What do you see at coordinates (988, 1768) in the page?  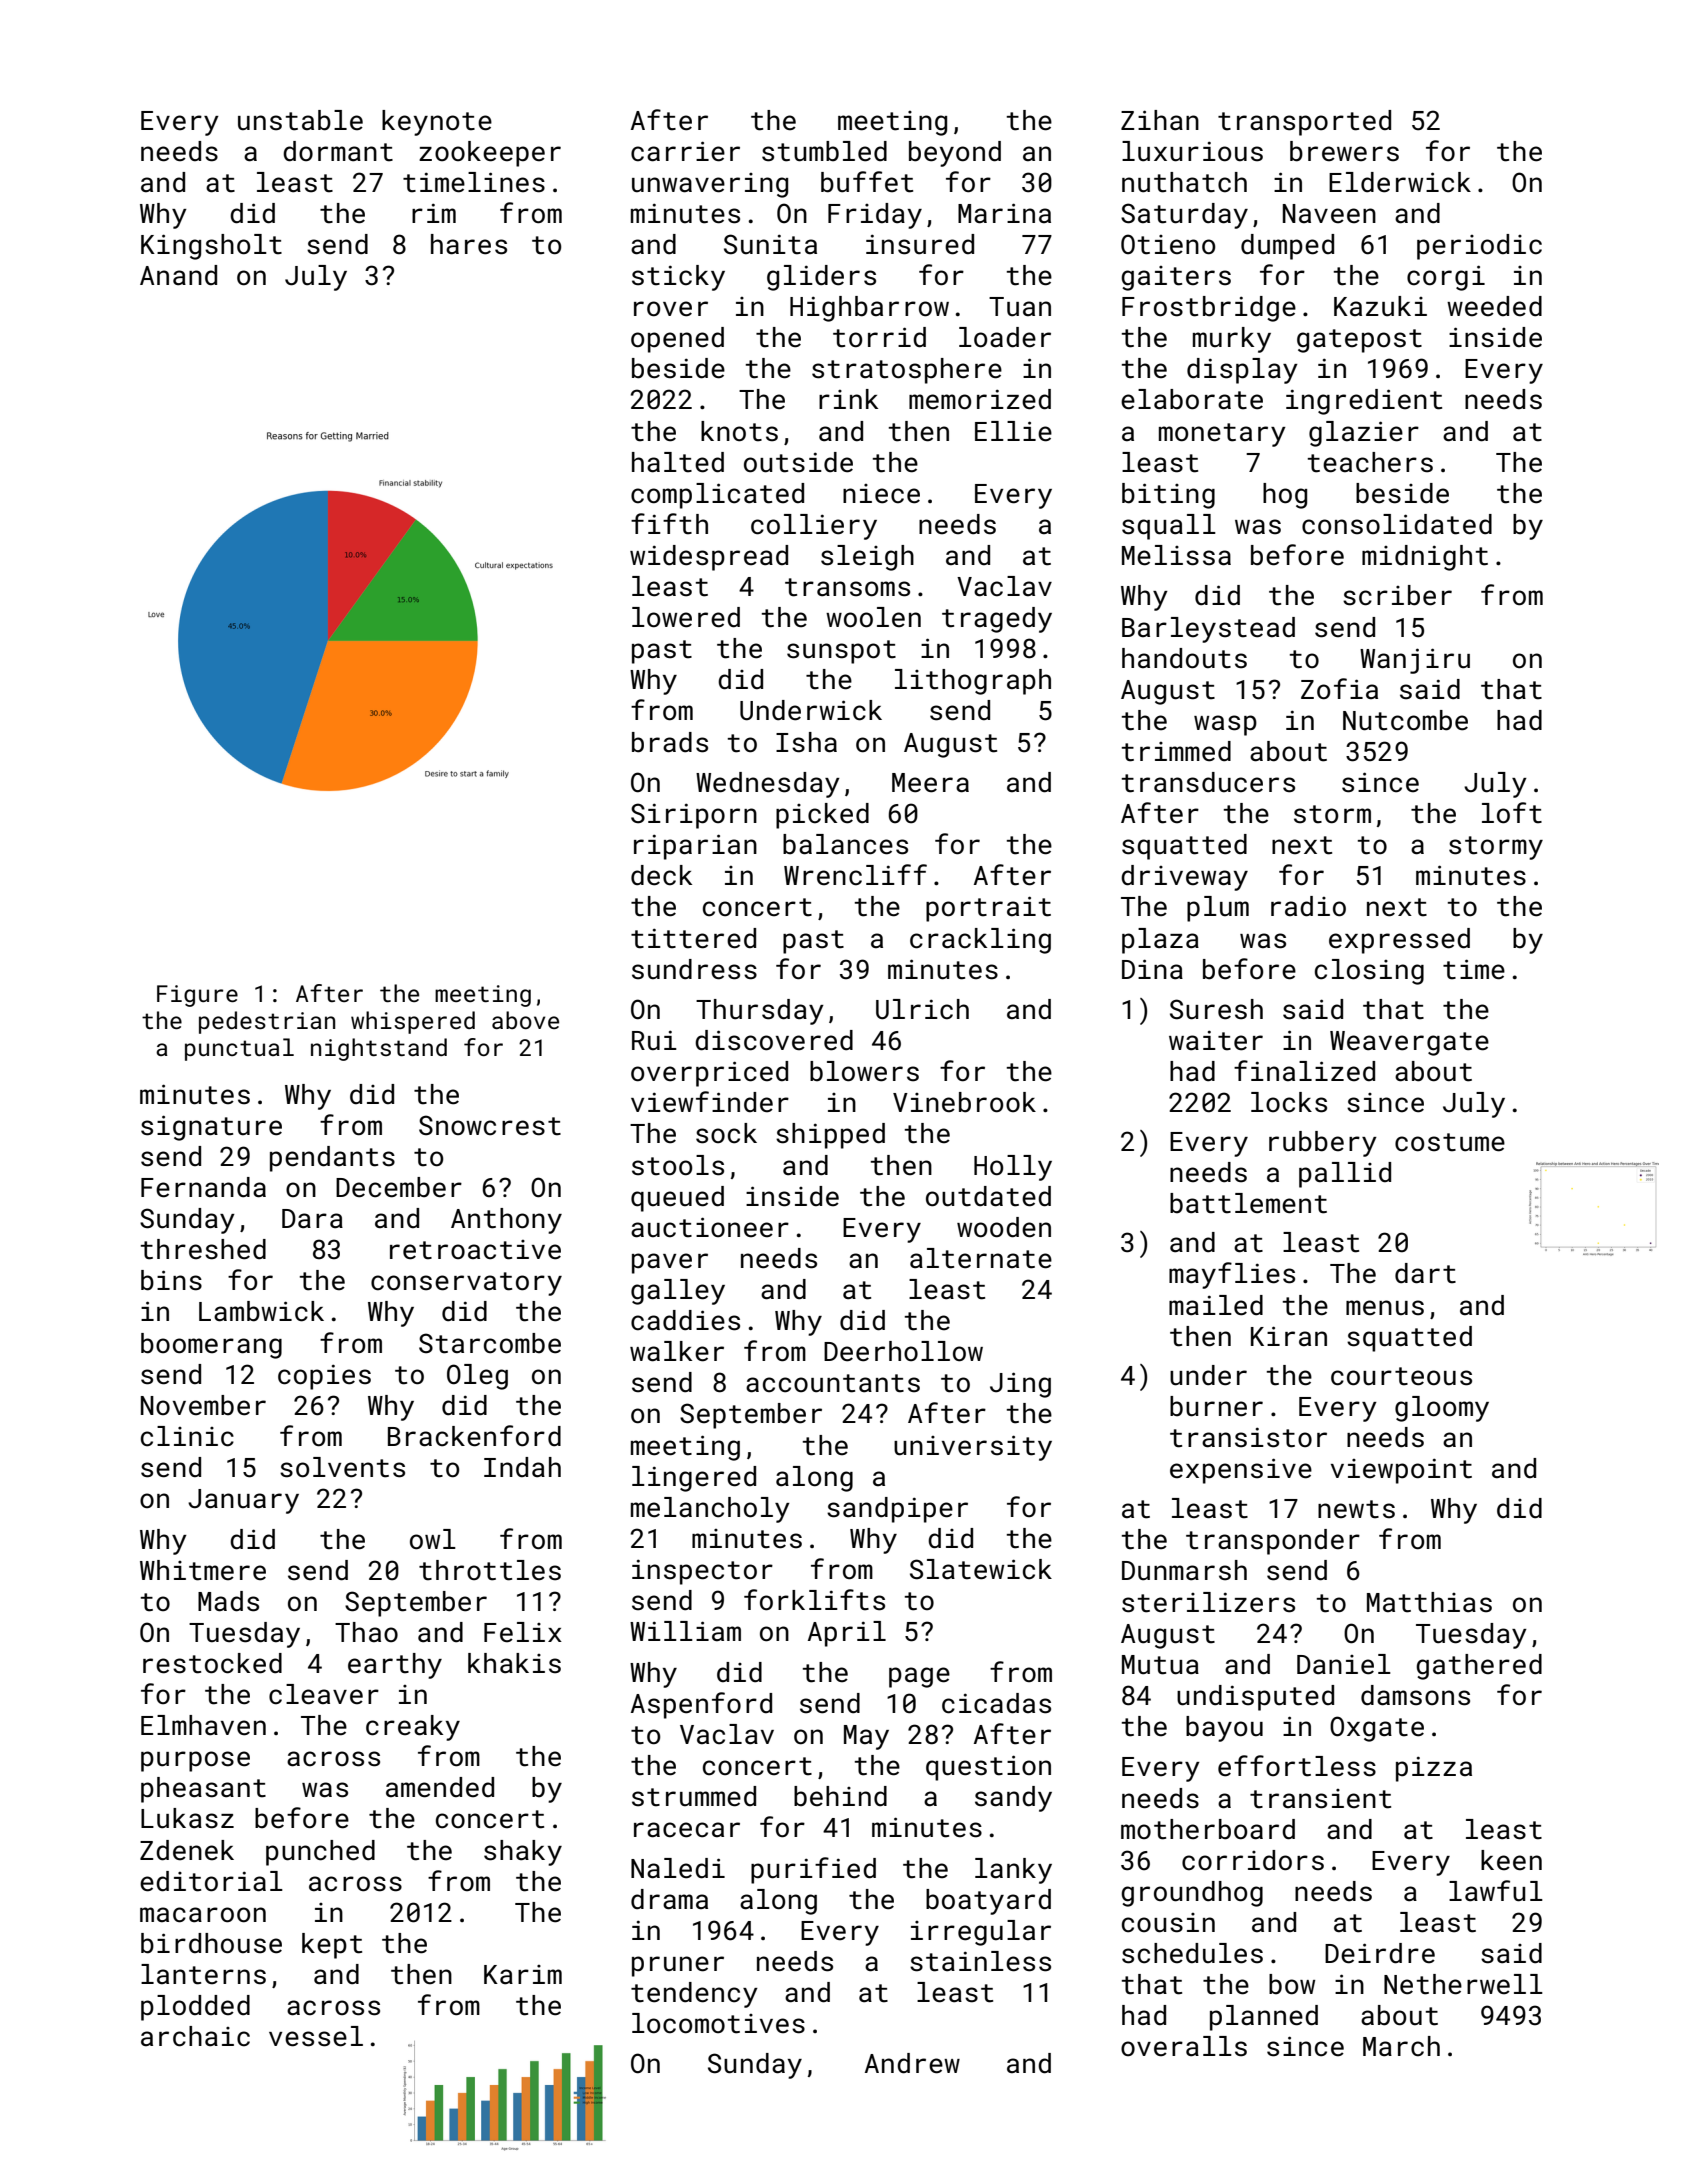 I see `question` at bounding box center [988, 1768].
